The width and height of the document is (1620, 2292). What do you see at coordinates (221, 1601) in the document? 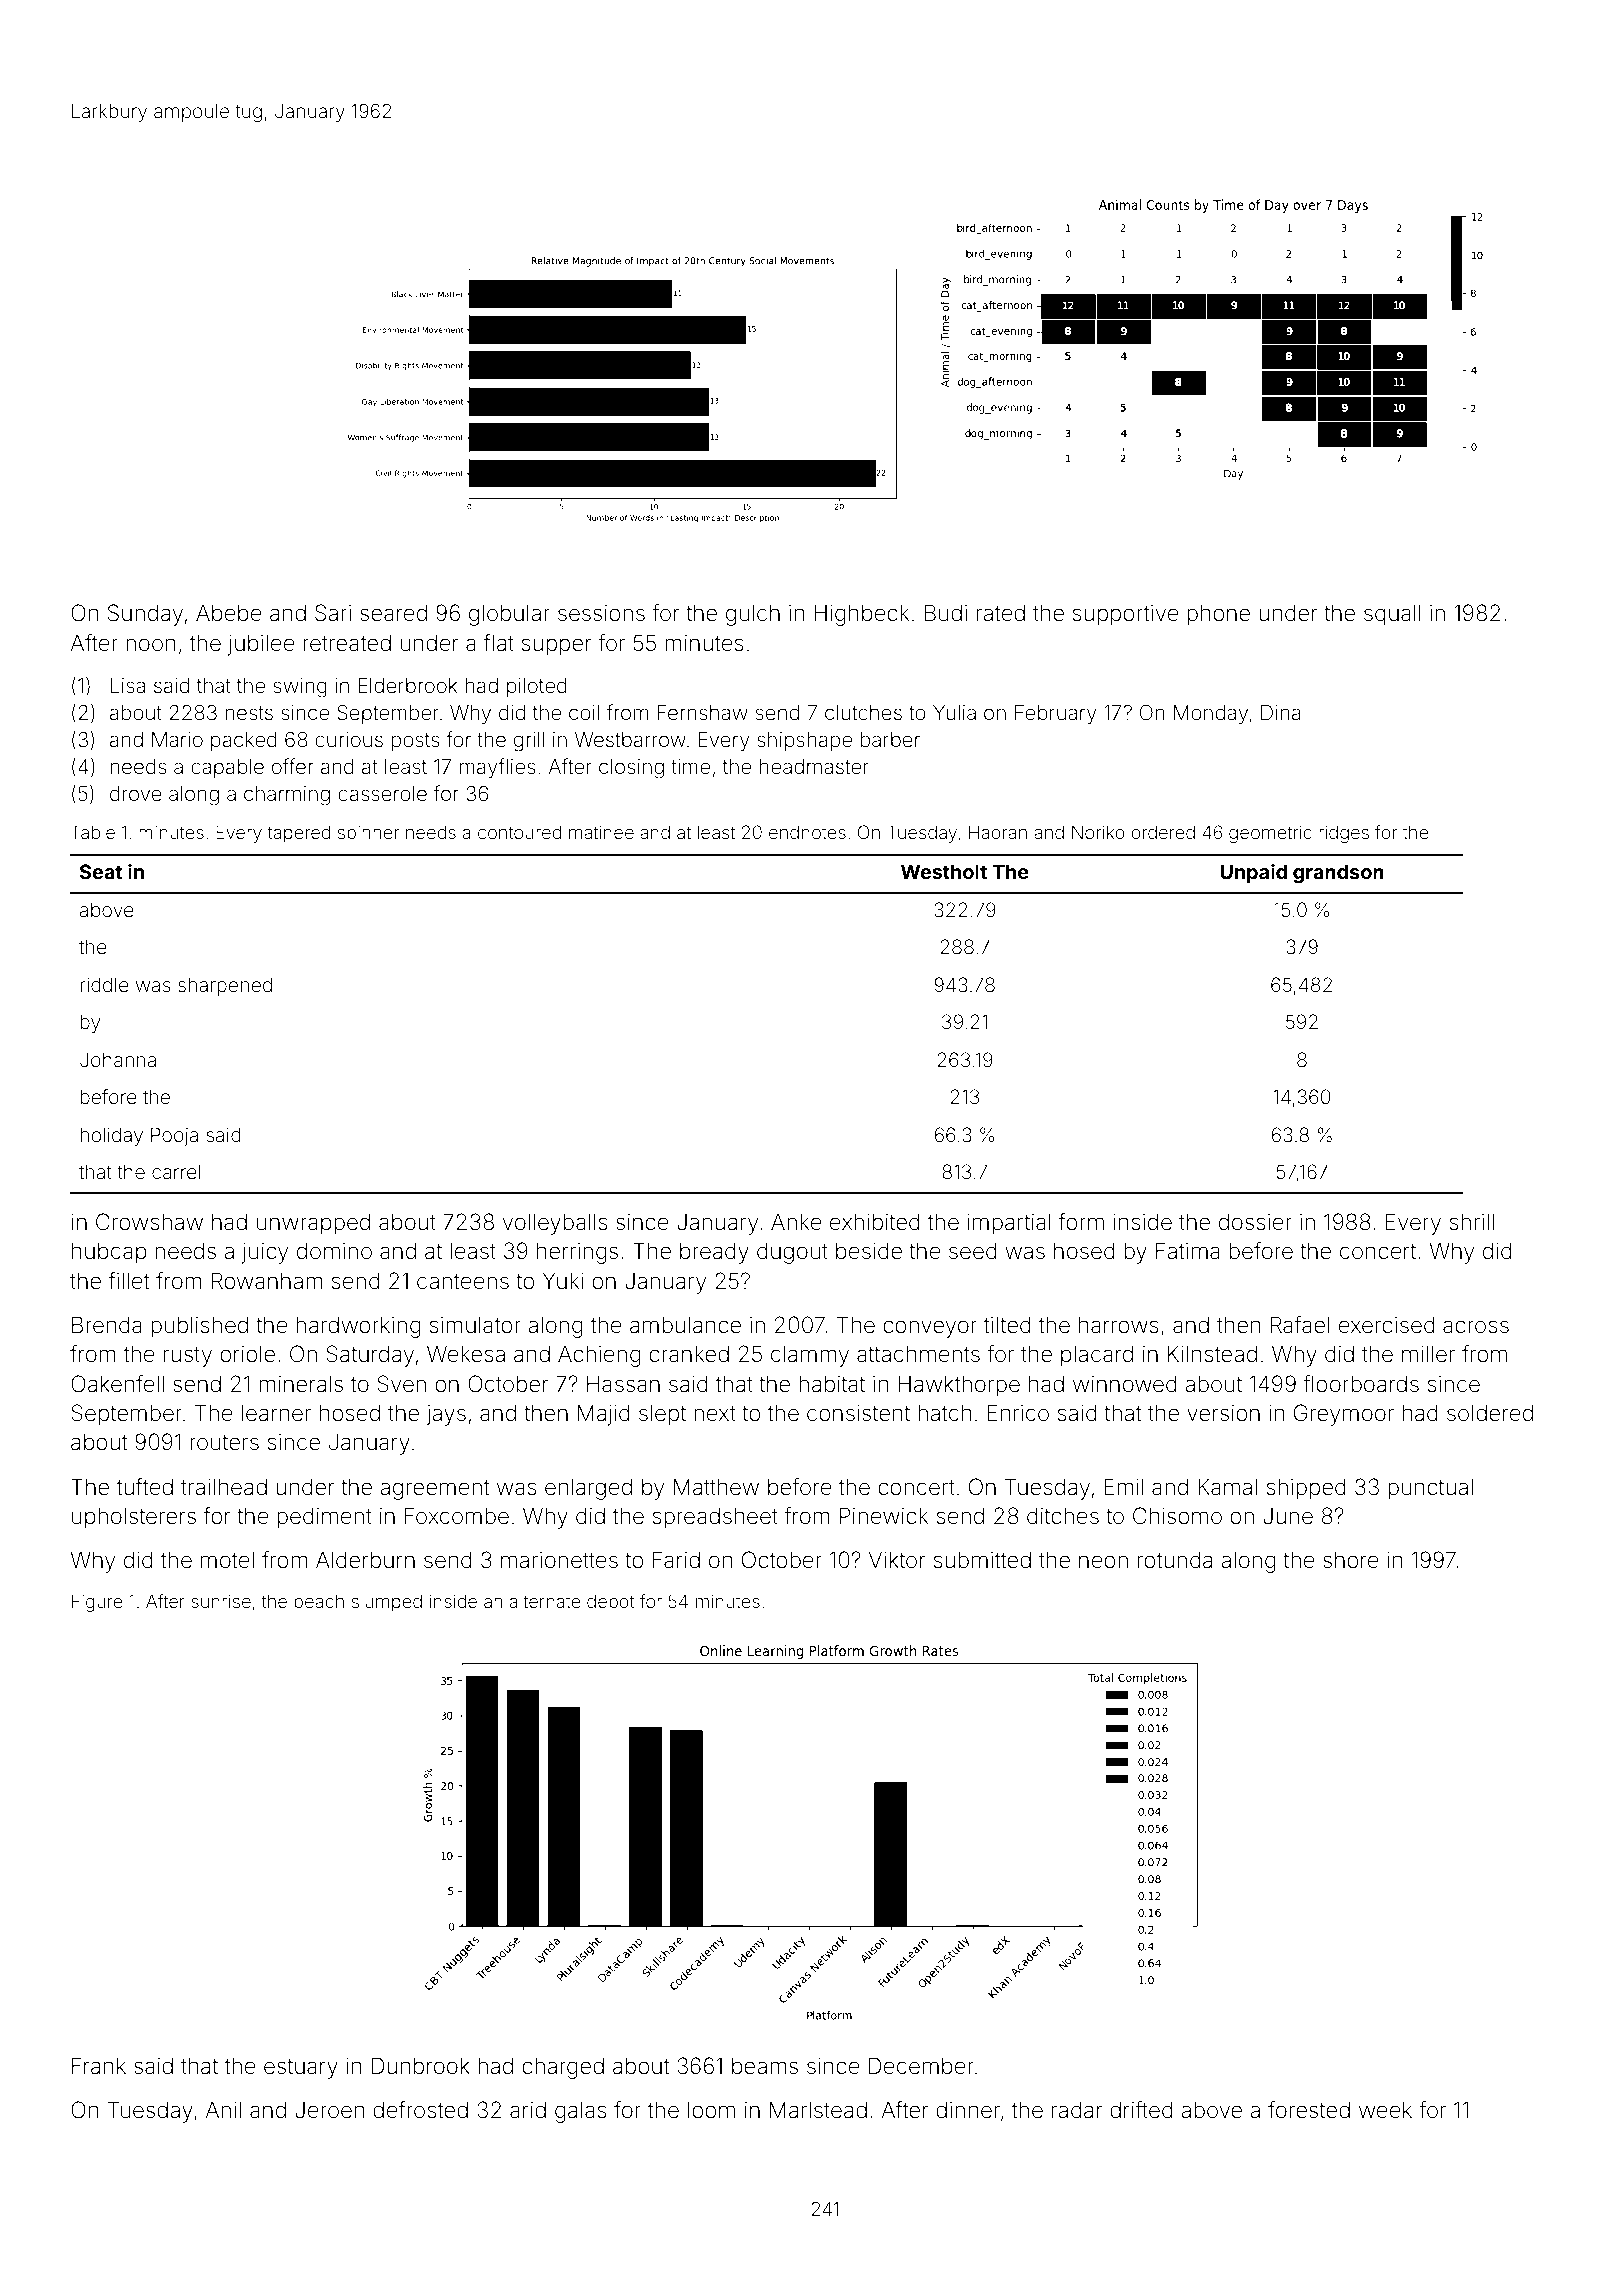
I see `sunrise` at bounding box center [221, 1601].
